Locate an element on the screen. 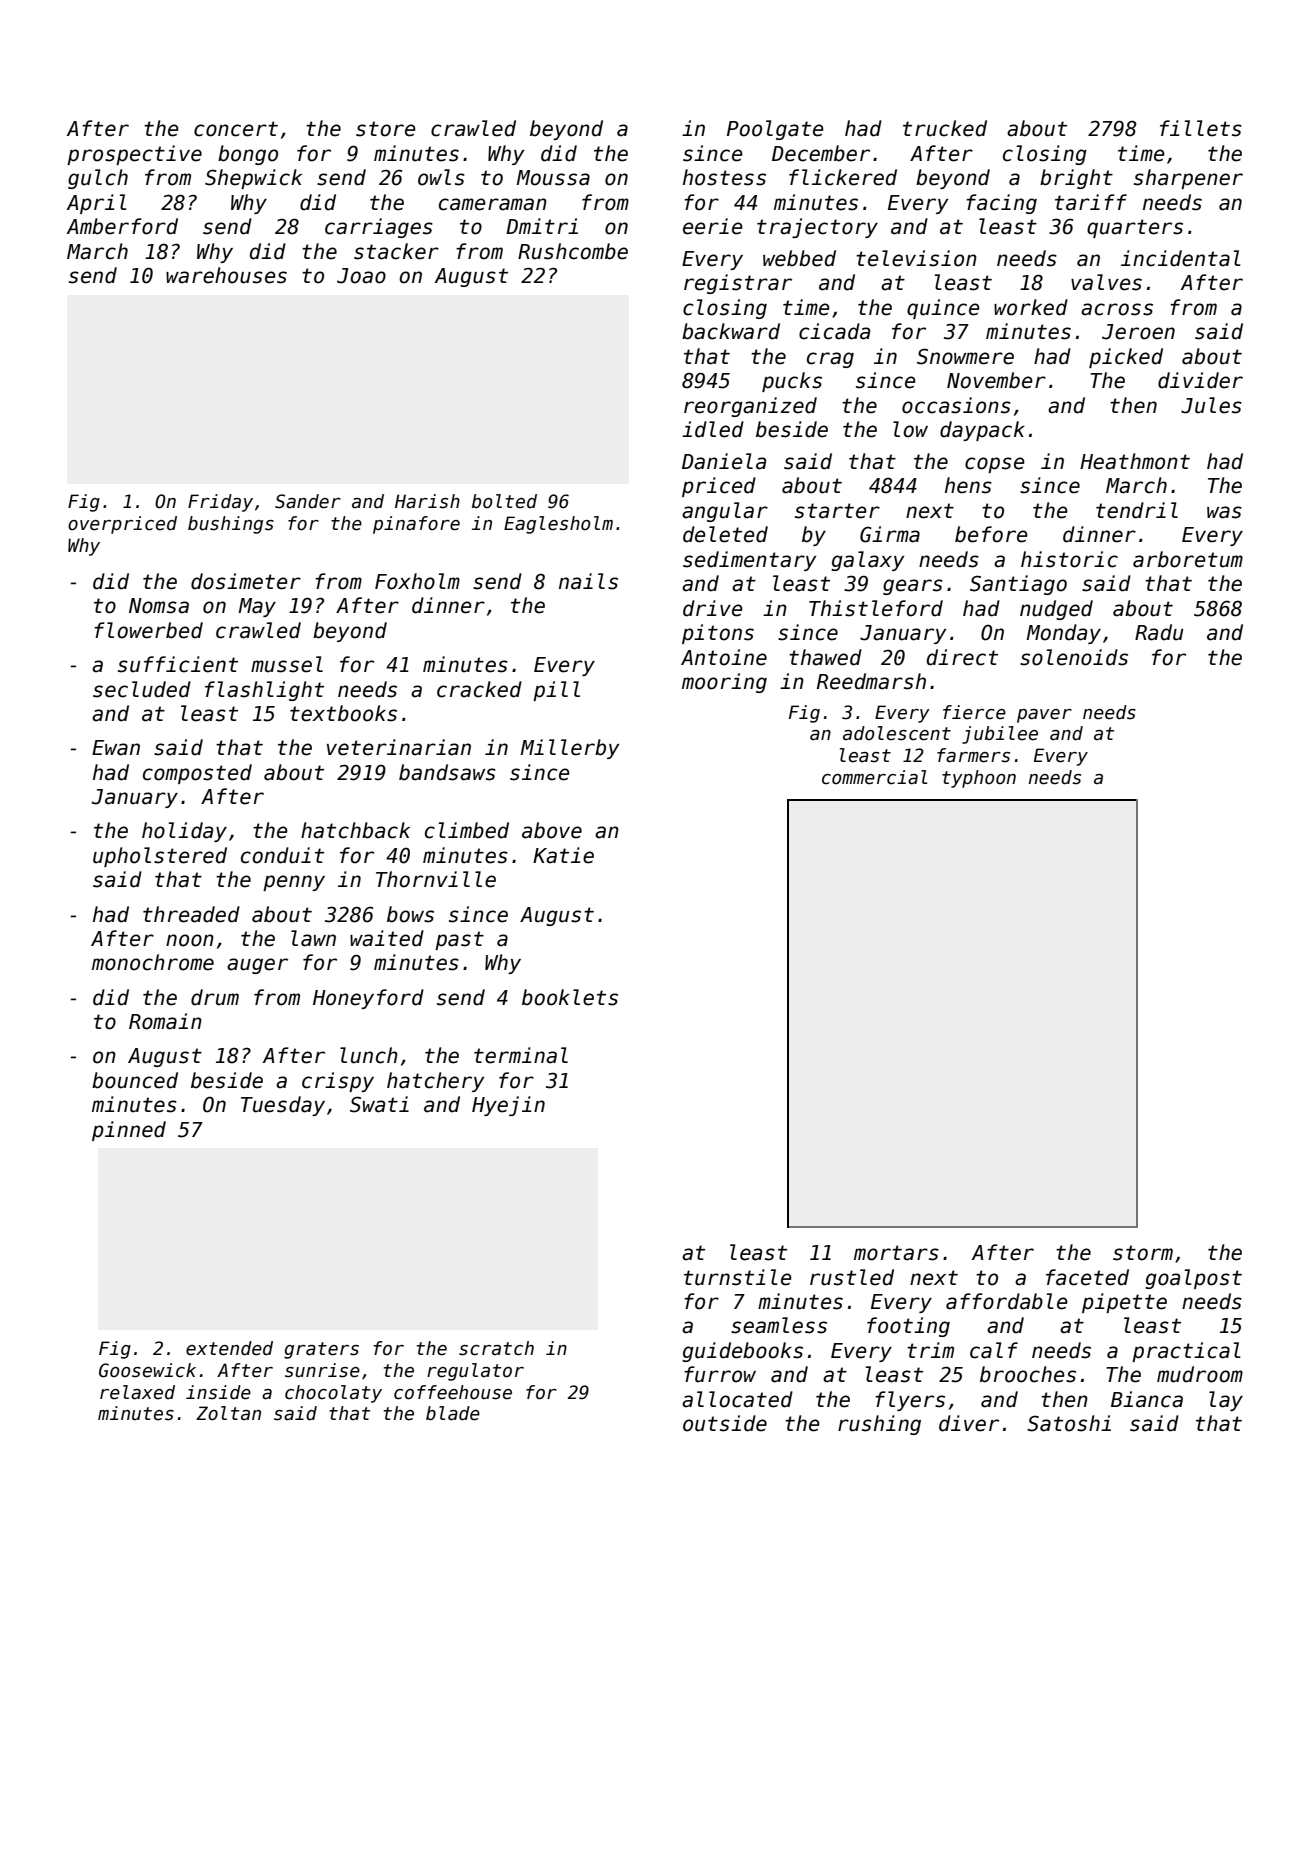 This screenshot has width=1311, height=1855. Friday is located at coordinates (220, 503).
